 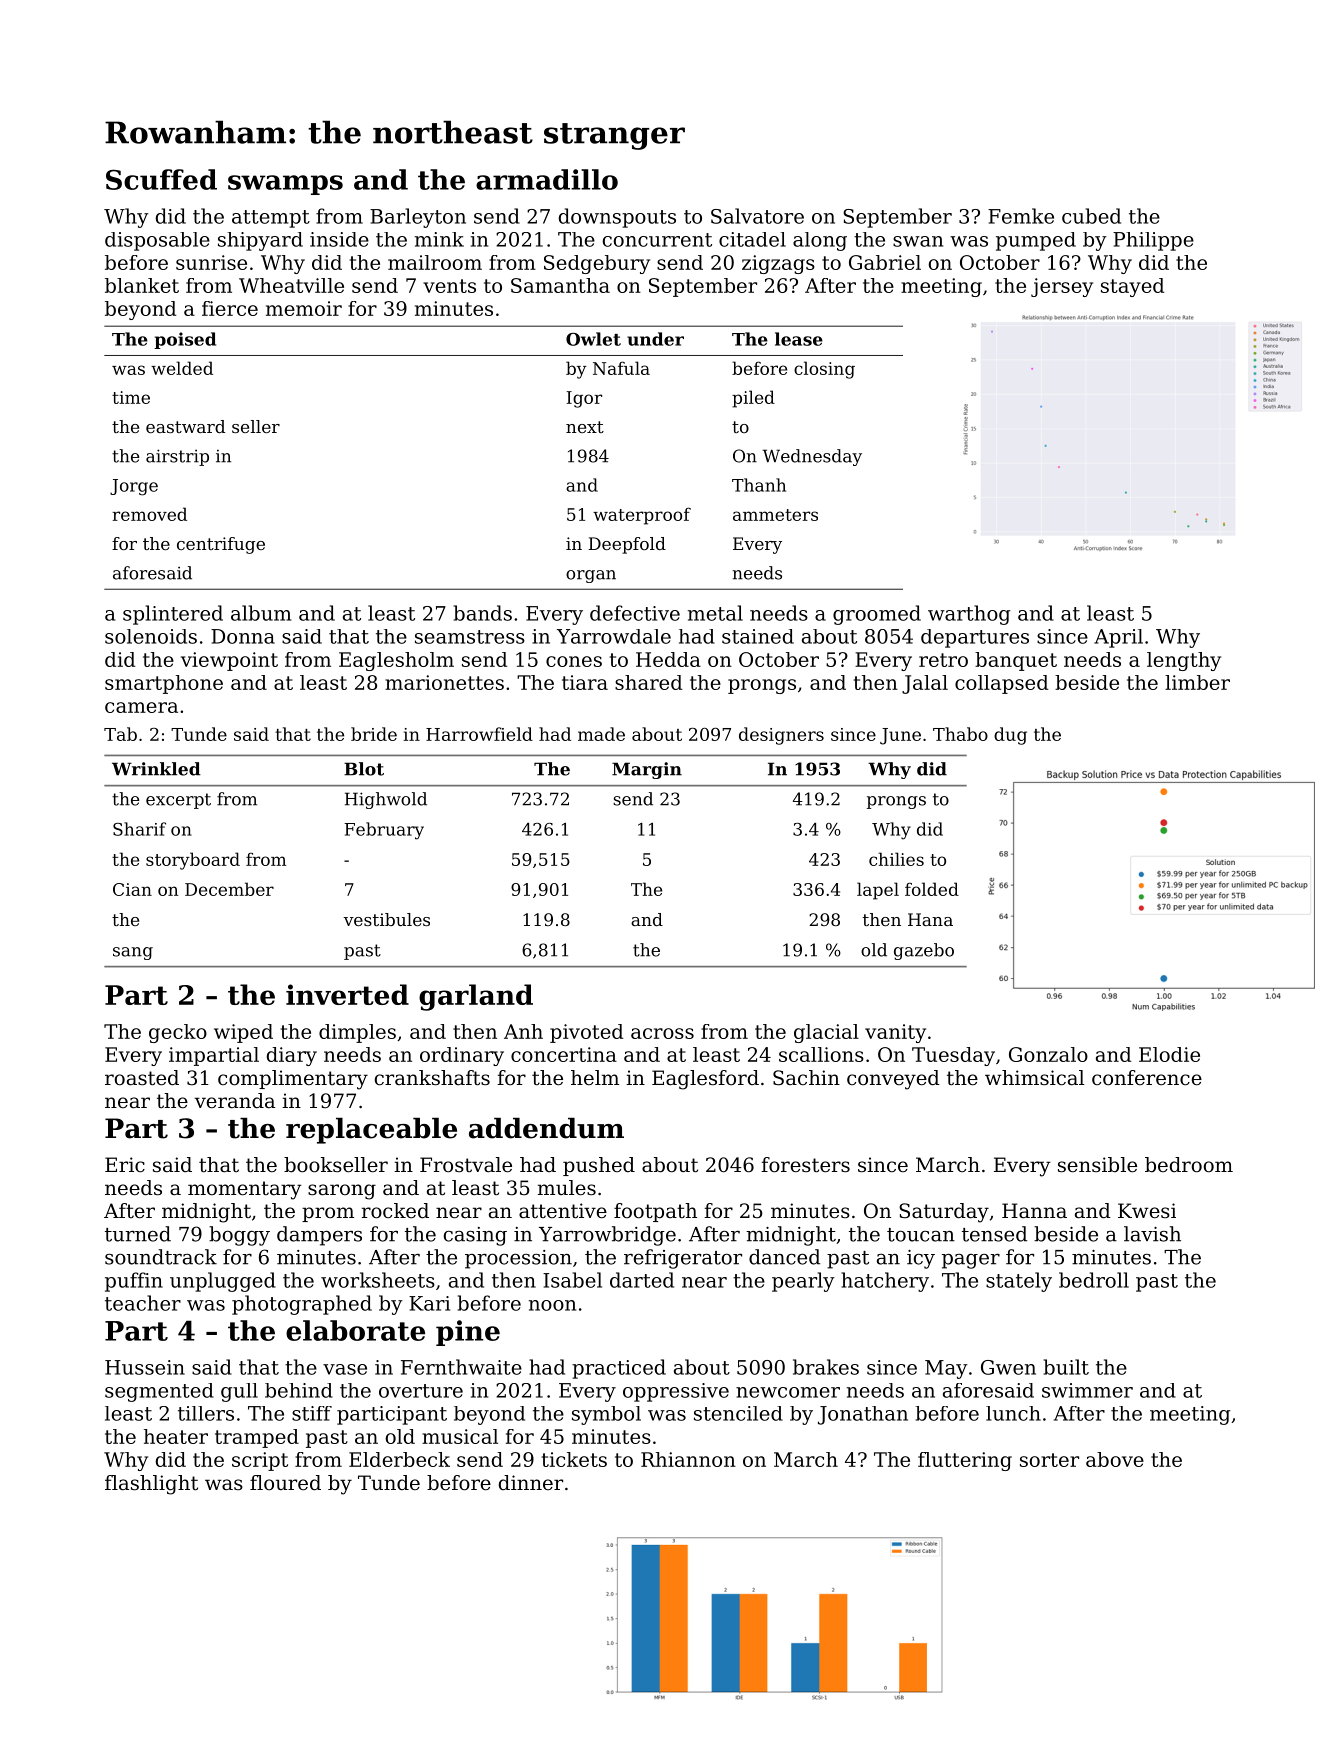 I want to click on Harrowfield, so click(x=479, y=734).
